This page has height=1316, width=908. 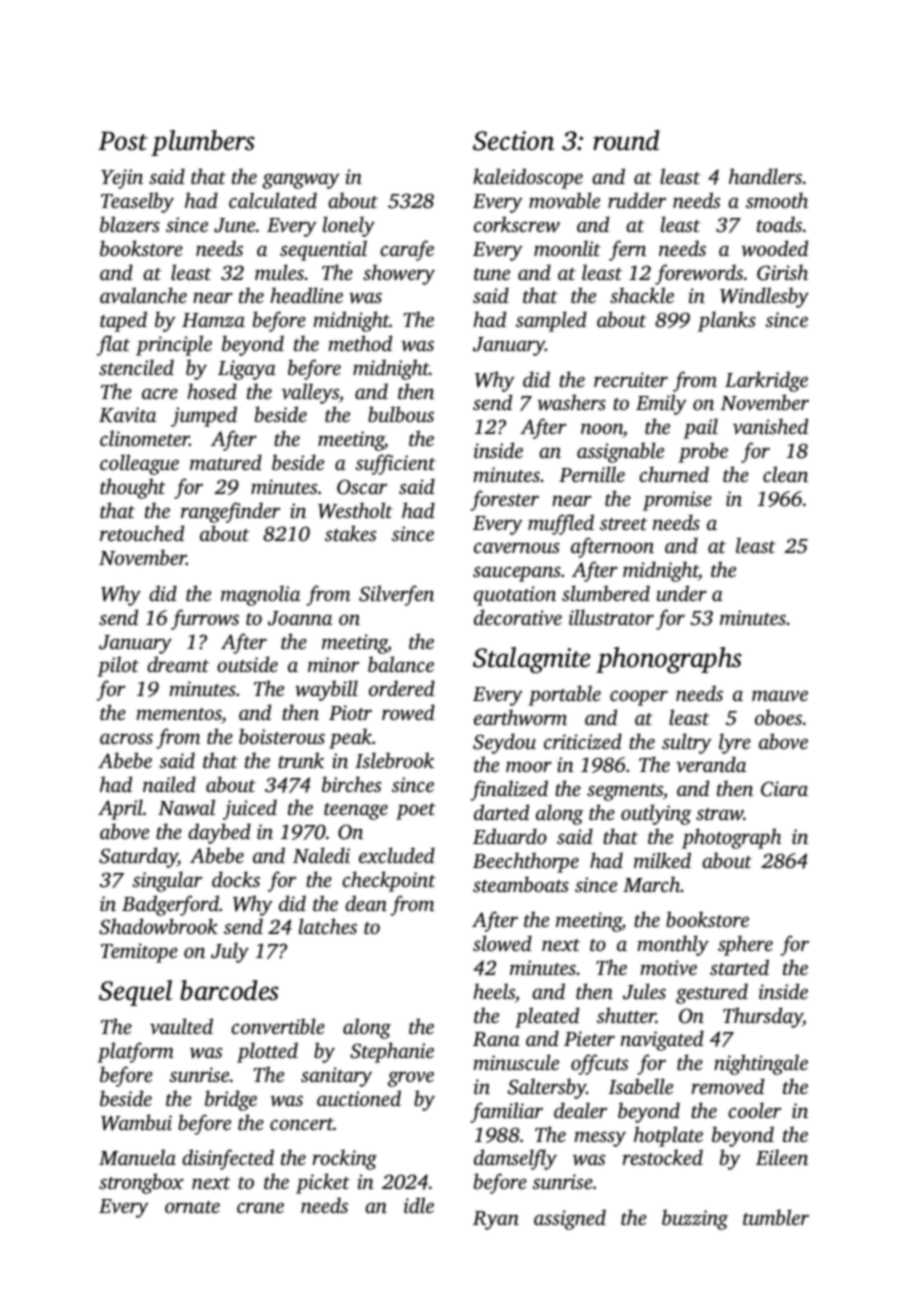 I want to click on trunk, so click(x=301, y=760).
